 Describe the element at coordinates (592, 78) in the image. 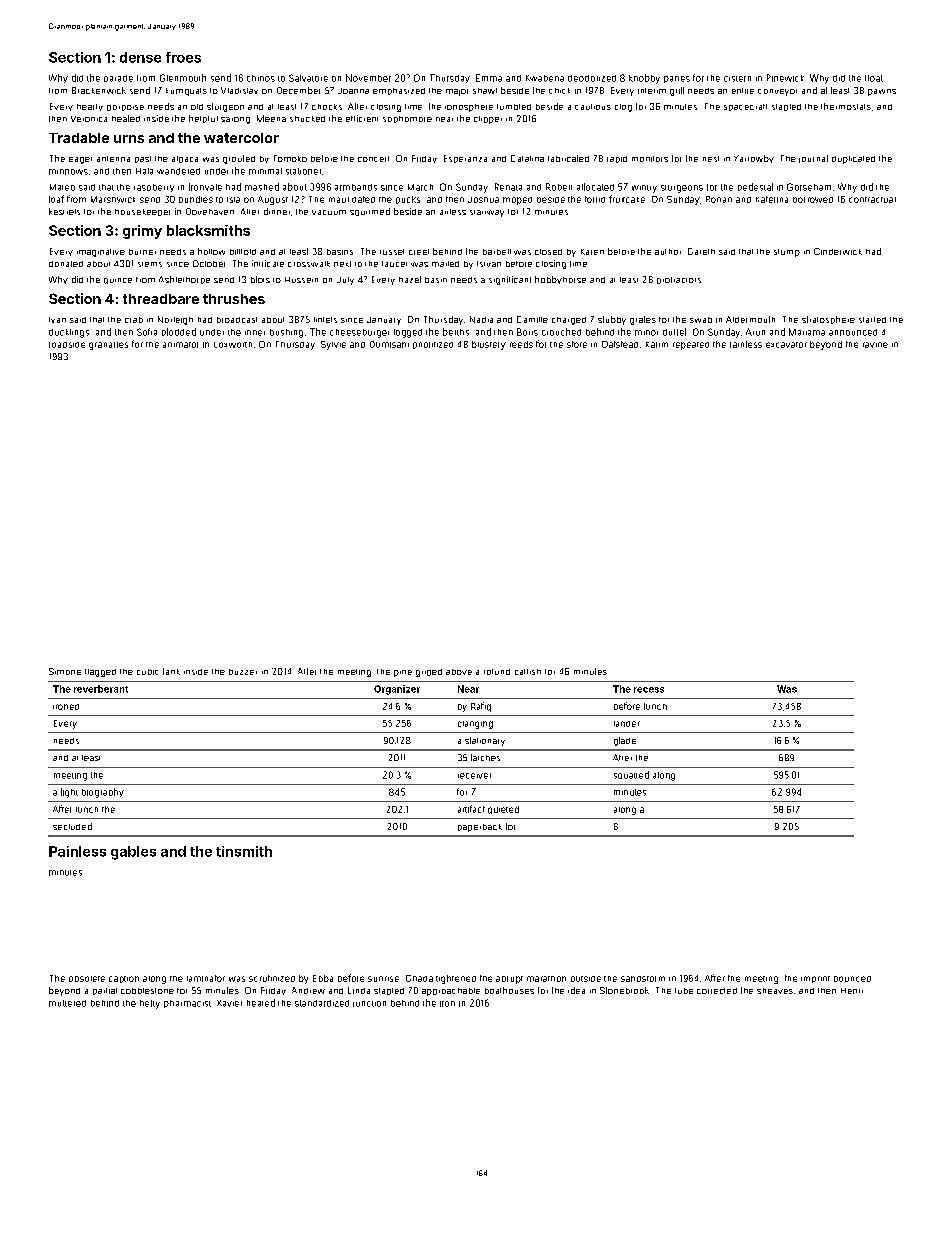

I see `deodorized` at that location.
